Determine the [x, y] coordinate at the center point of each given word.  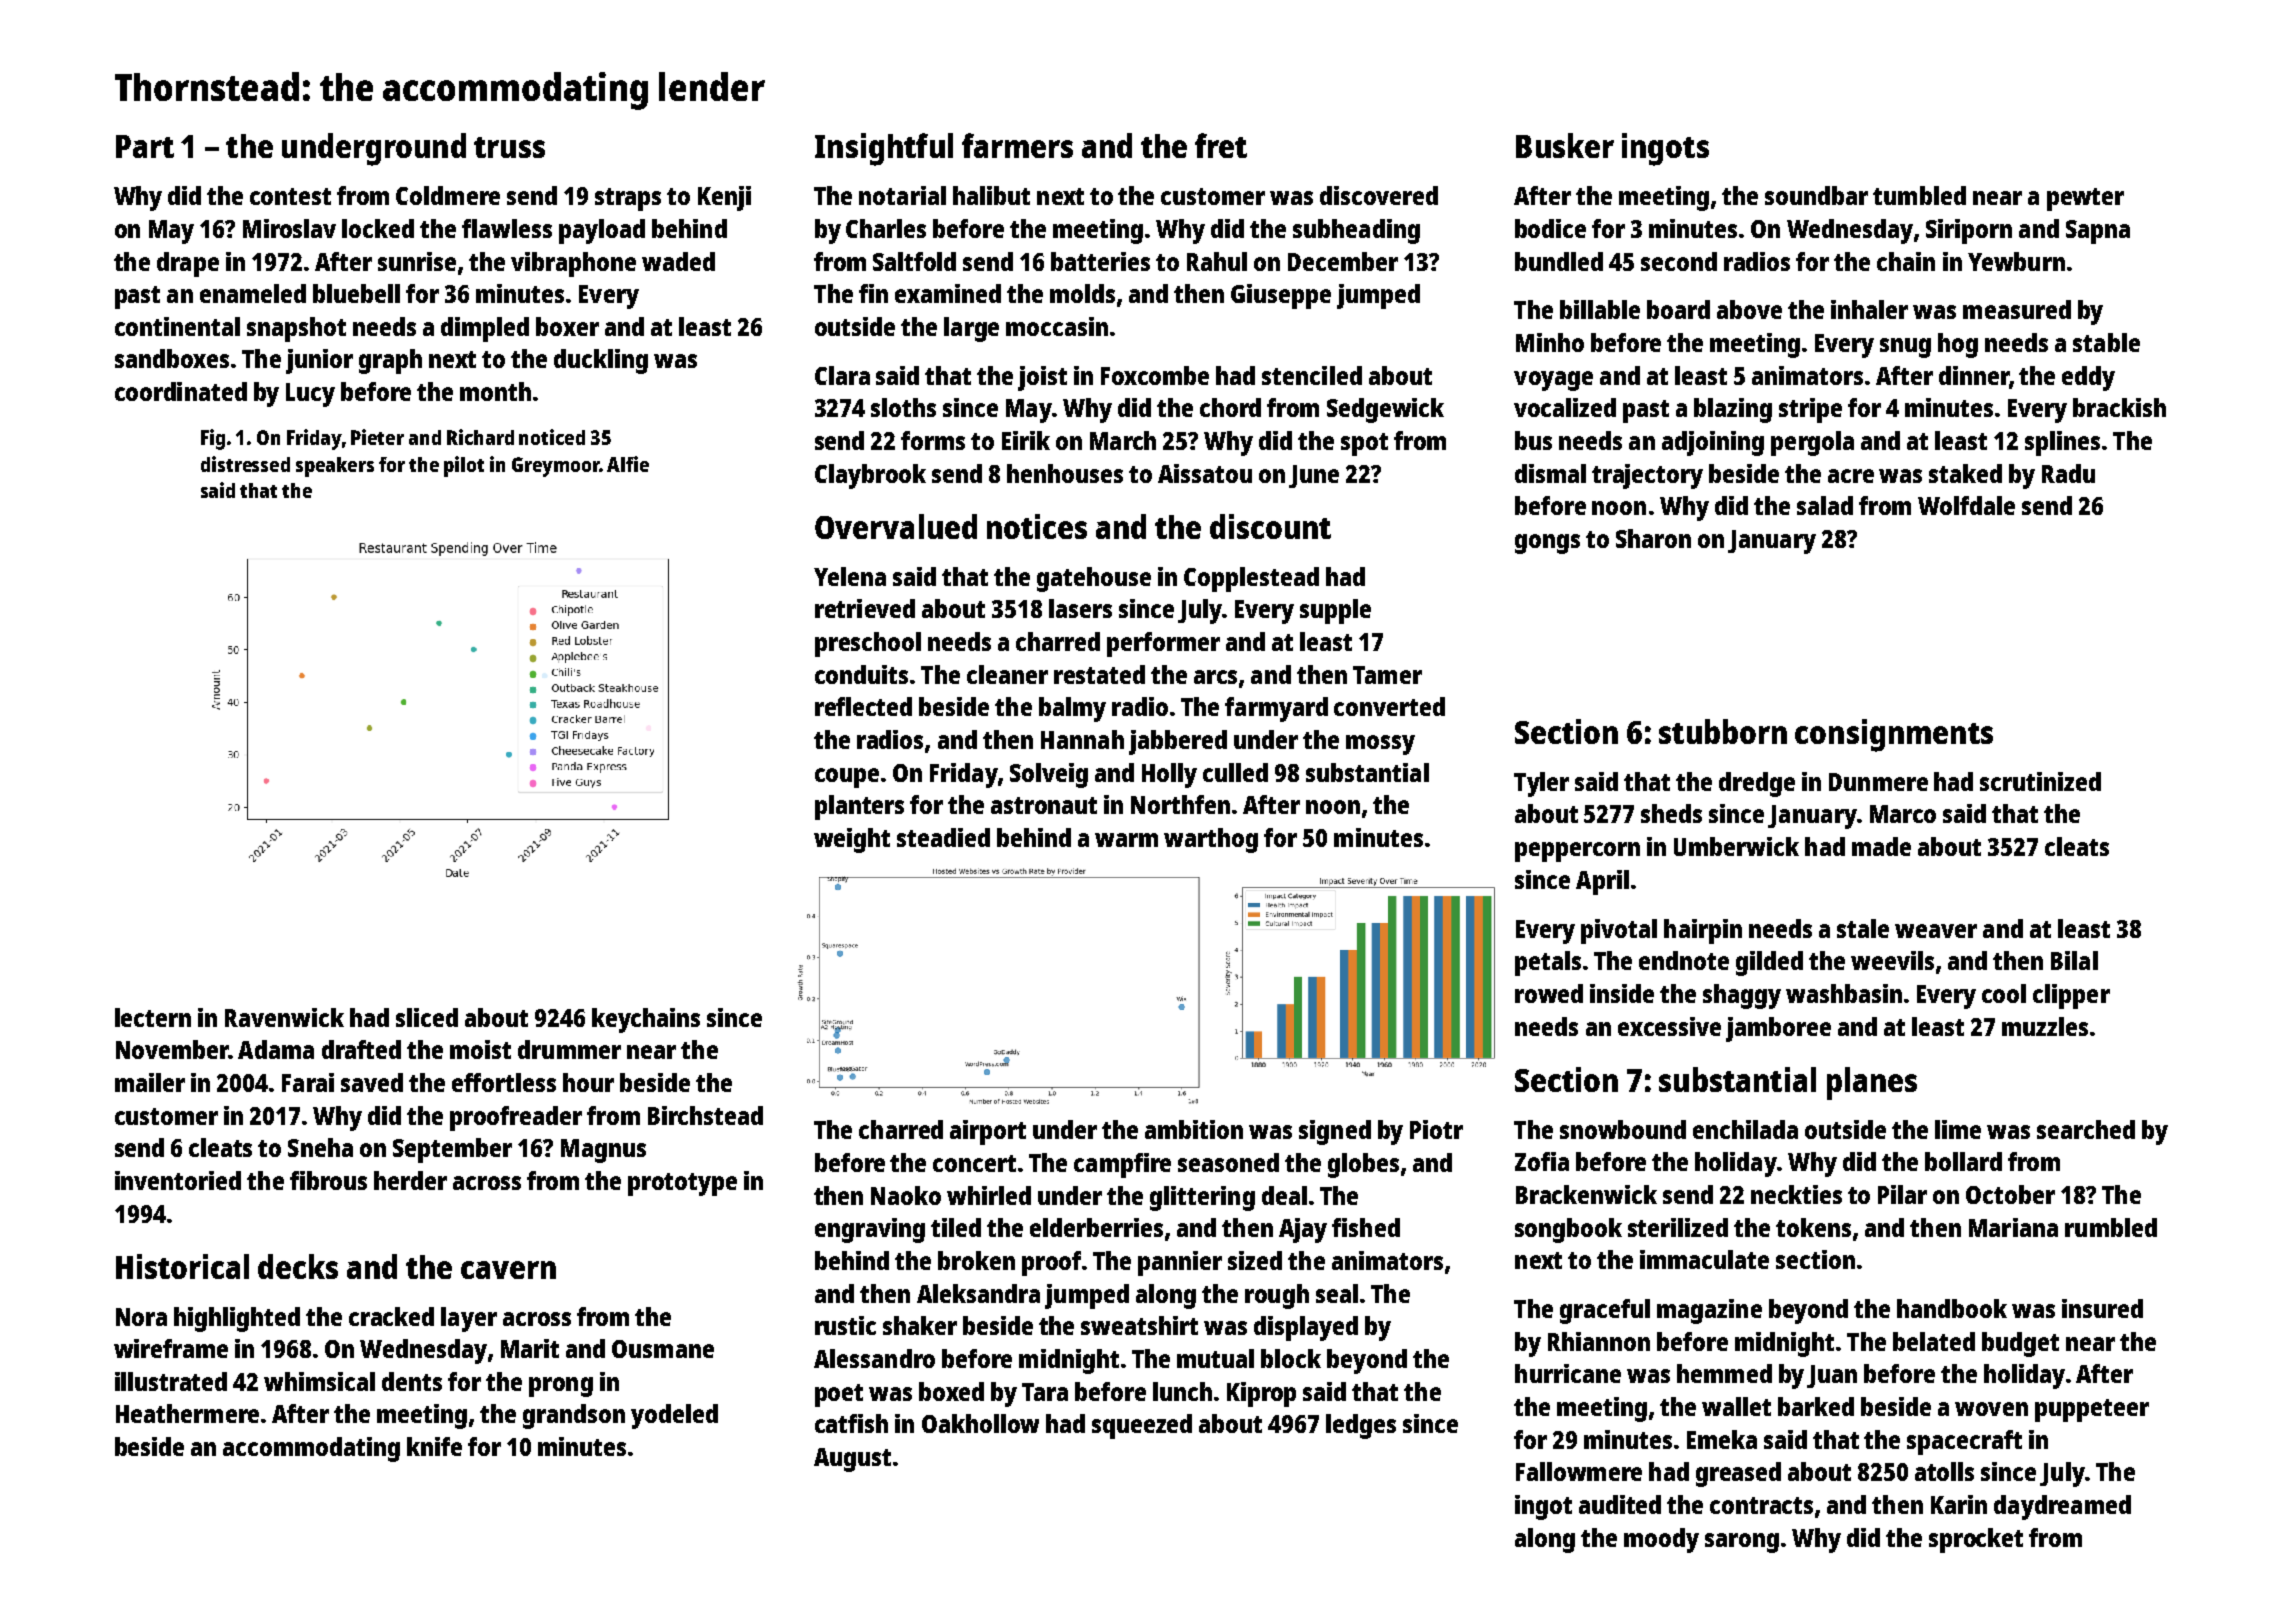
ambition [1194, 1129]
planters [859, 807]
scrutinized [2040, 781]
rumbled [2111, 1227]
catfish [851, 1423]
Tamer [1387, 675]
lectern [153, 1017]
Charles [886, 228]
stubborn [1723, 731]
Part [145, 146]
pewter [2085, 199]
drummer [569, 1049]
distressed [245, 464]
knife [434, 1446]
